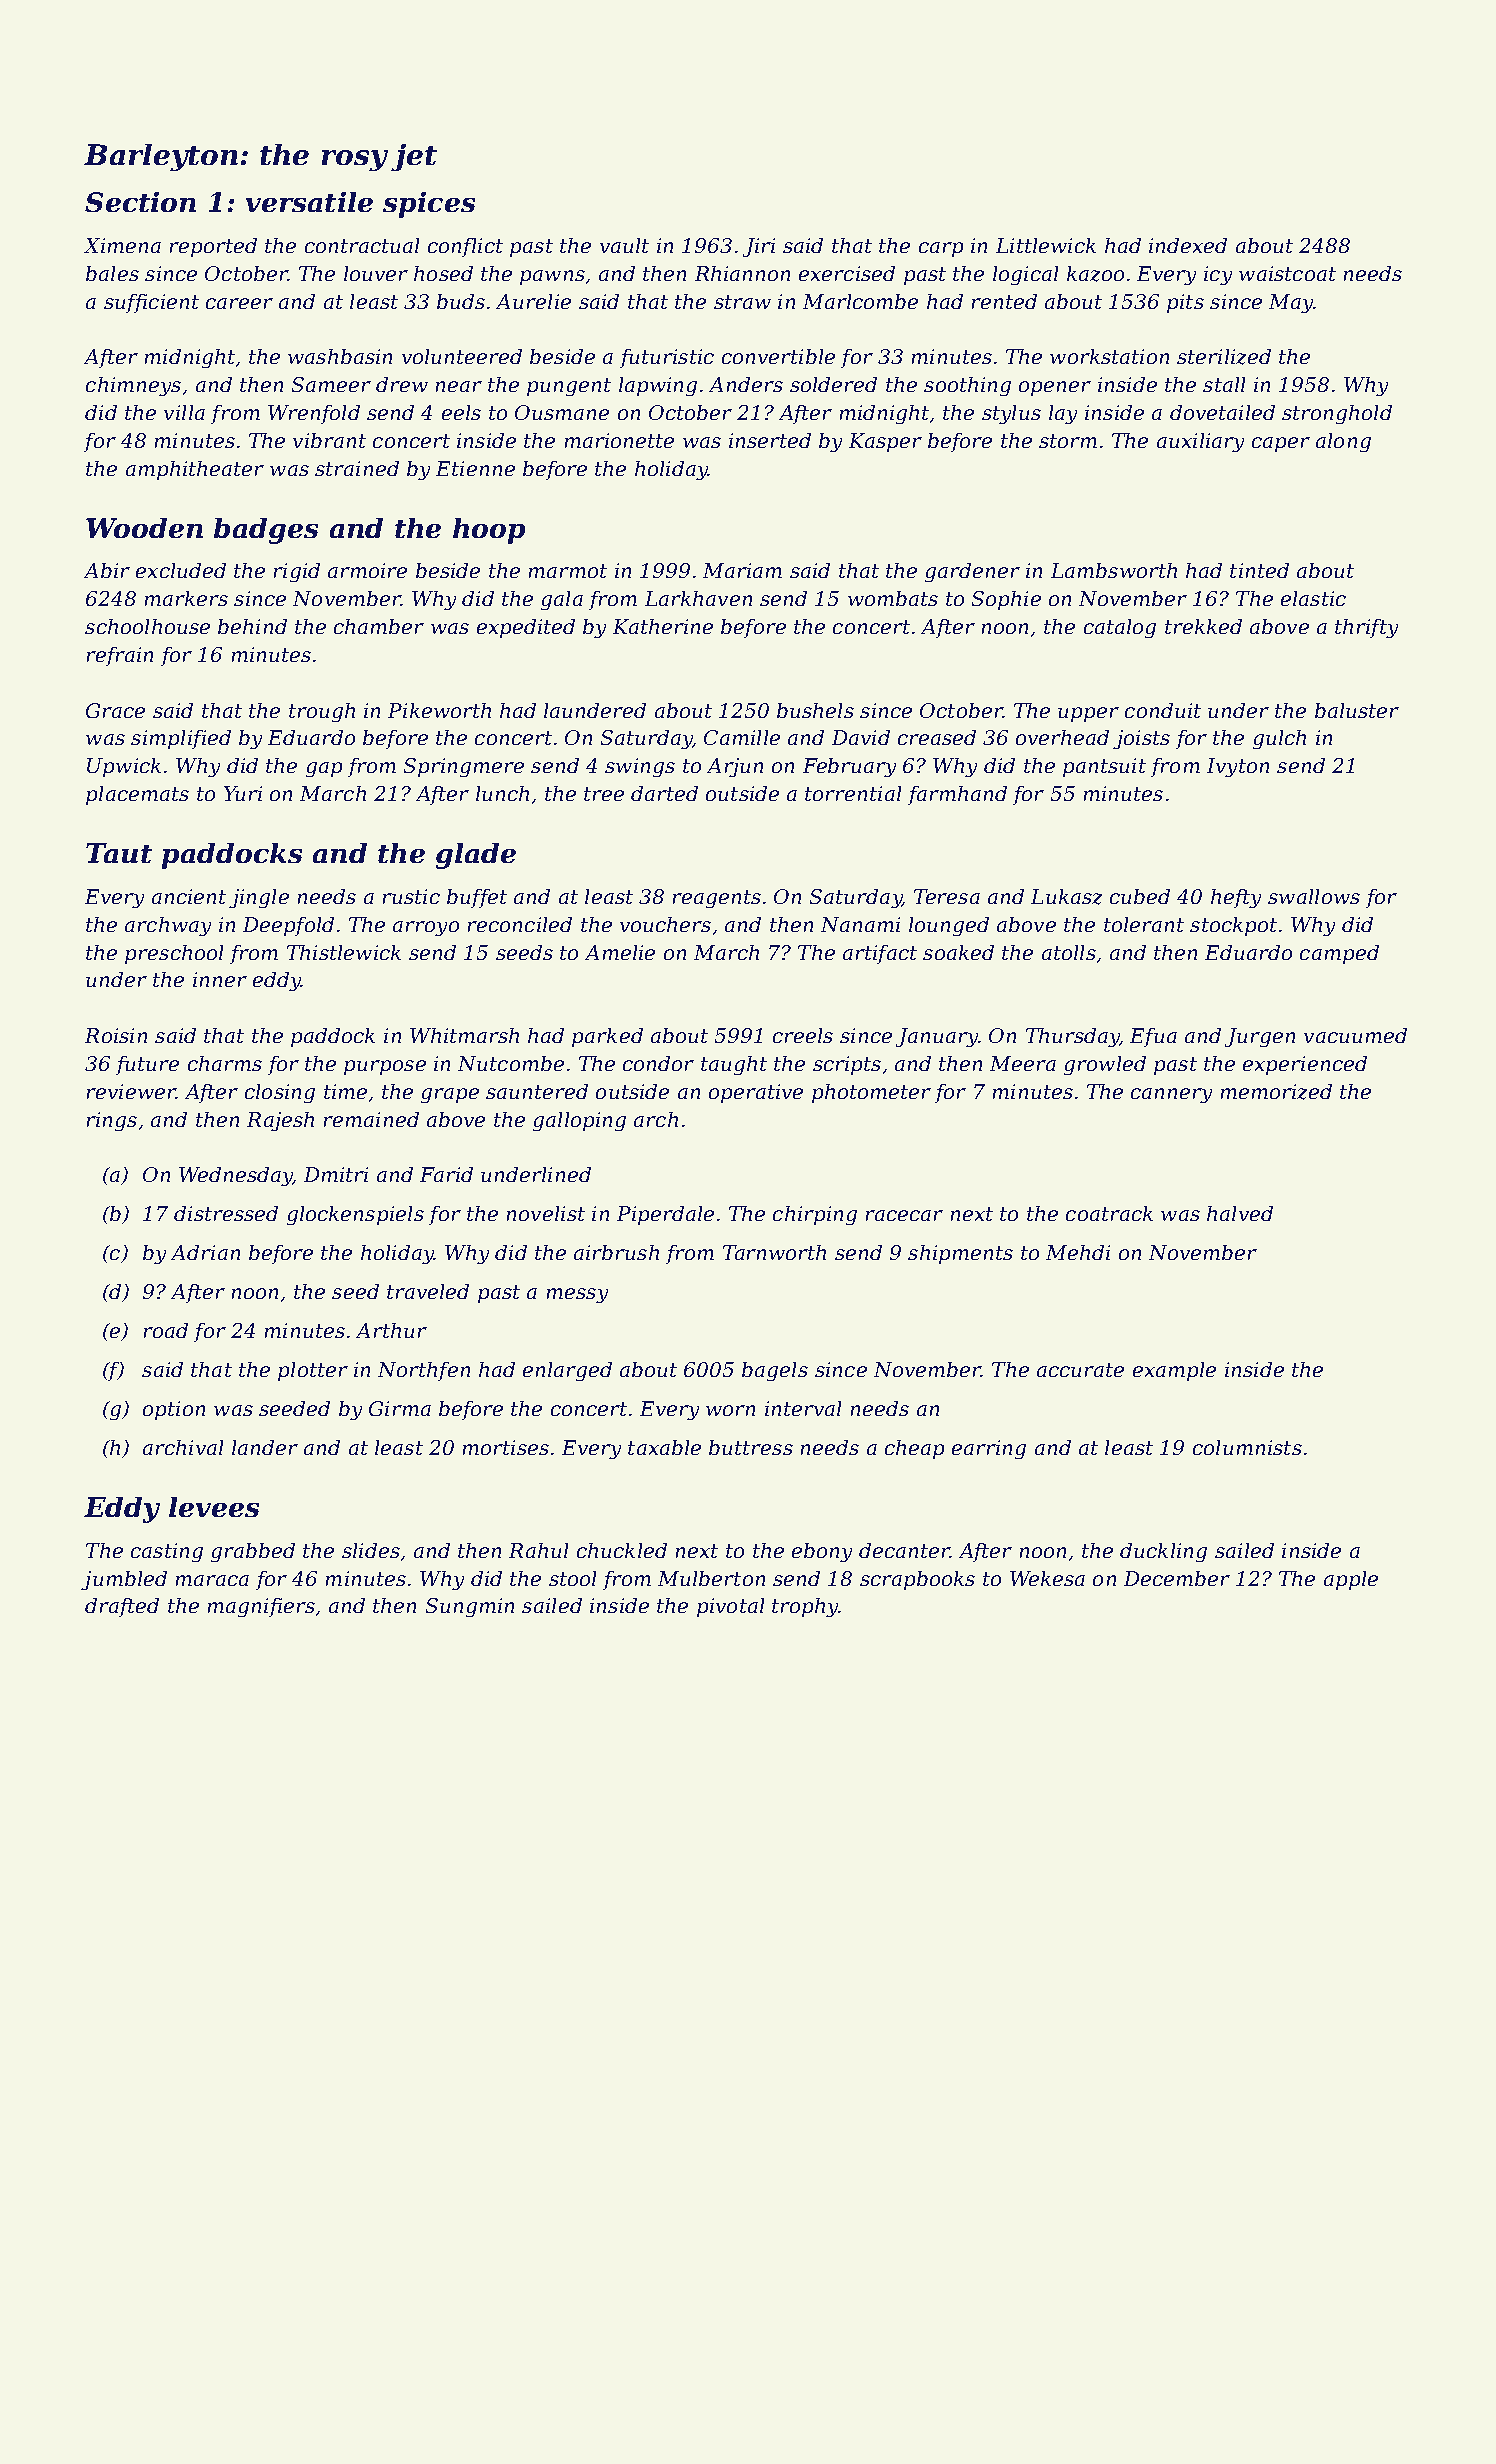 The image size is (1496, 2464). I want to click on sterilized, so click(1224, 357).
